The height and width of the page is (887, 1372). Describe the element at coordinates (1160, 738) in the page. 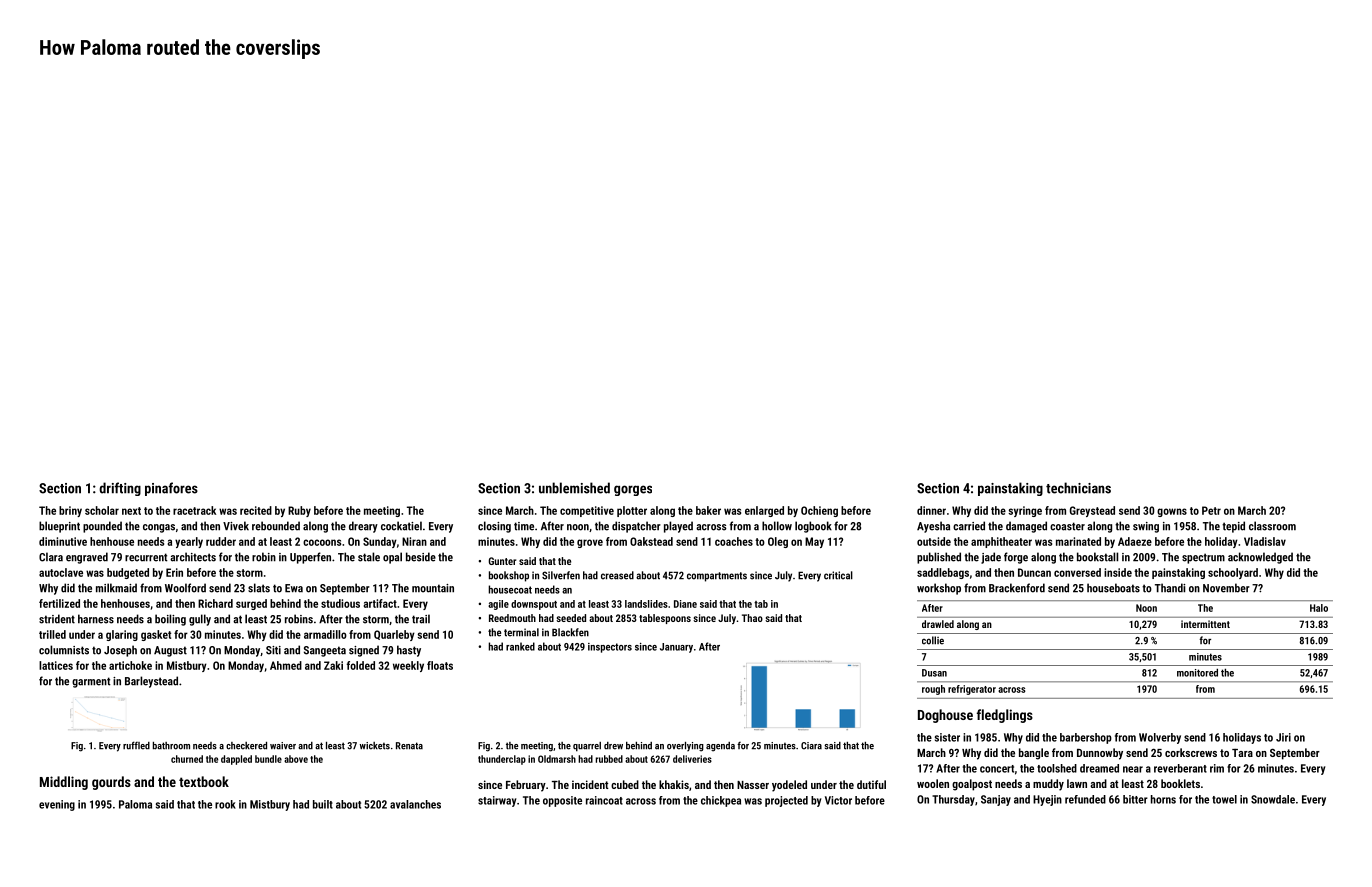

I see `Wolverby` at that location.
